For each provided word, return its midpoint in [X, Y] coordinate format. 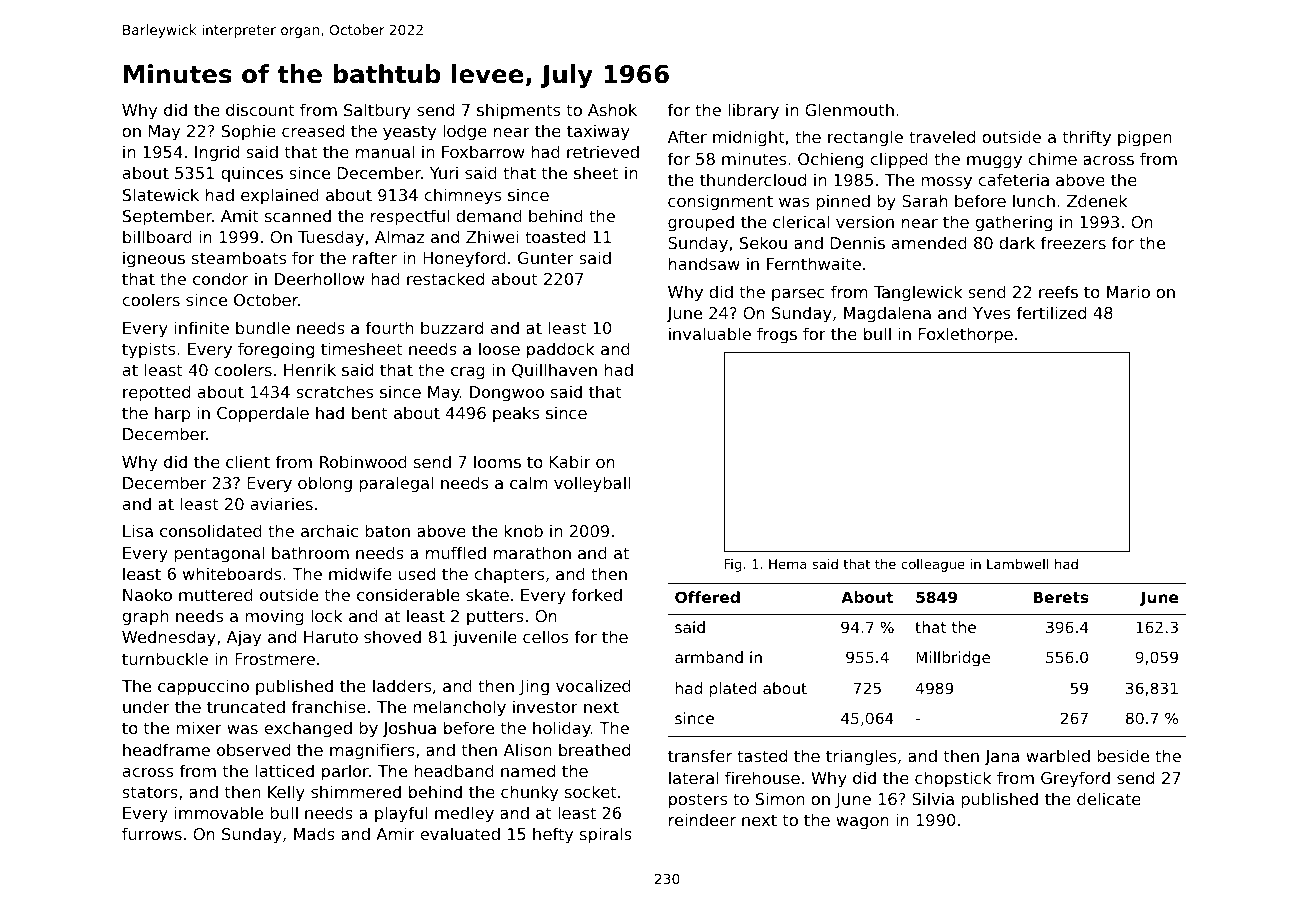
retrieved [603, 151]
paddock [561, 350]
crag [468, 373]
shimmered [356, 791]
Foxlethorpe [966, 335]
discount [260, 109]
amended [929, 242]
